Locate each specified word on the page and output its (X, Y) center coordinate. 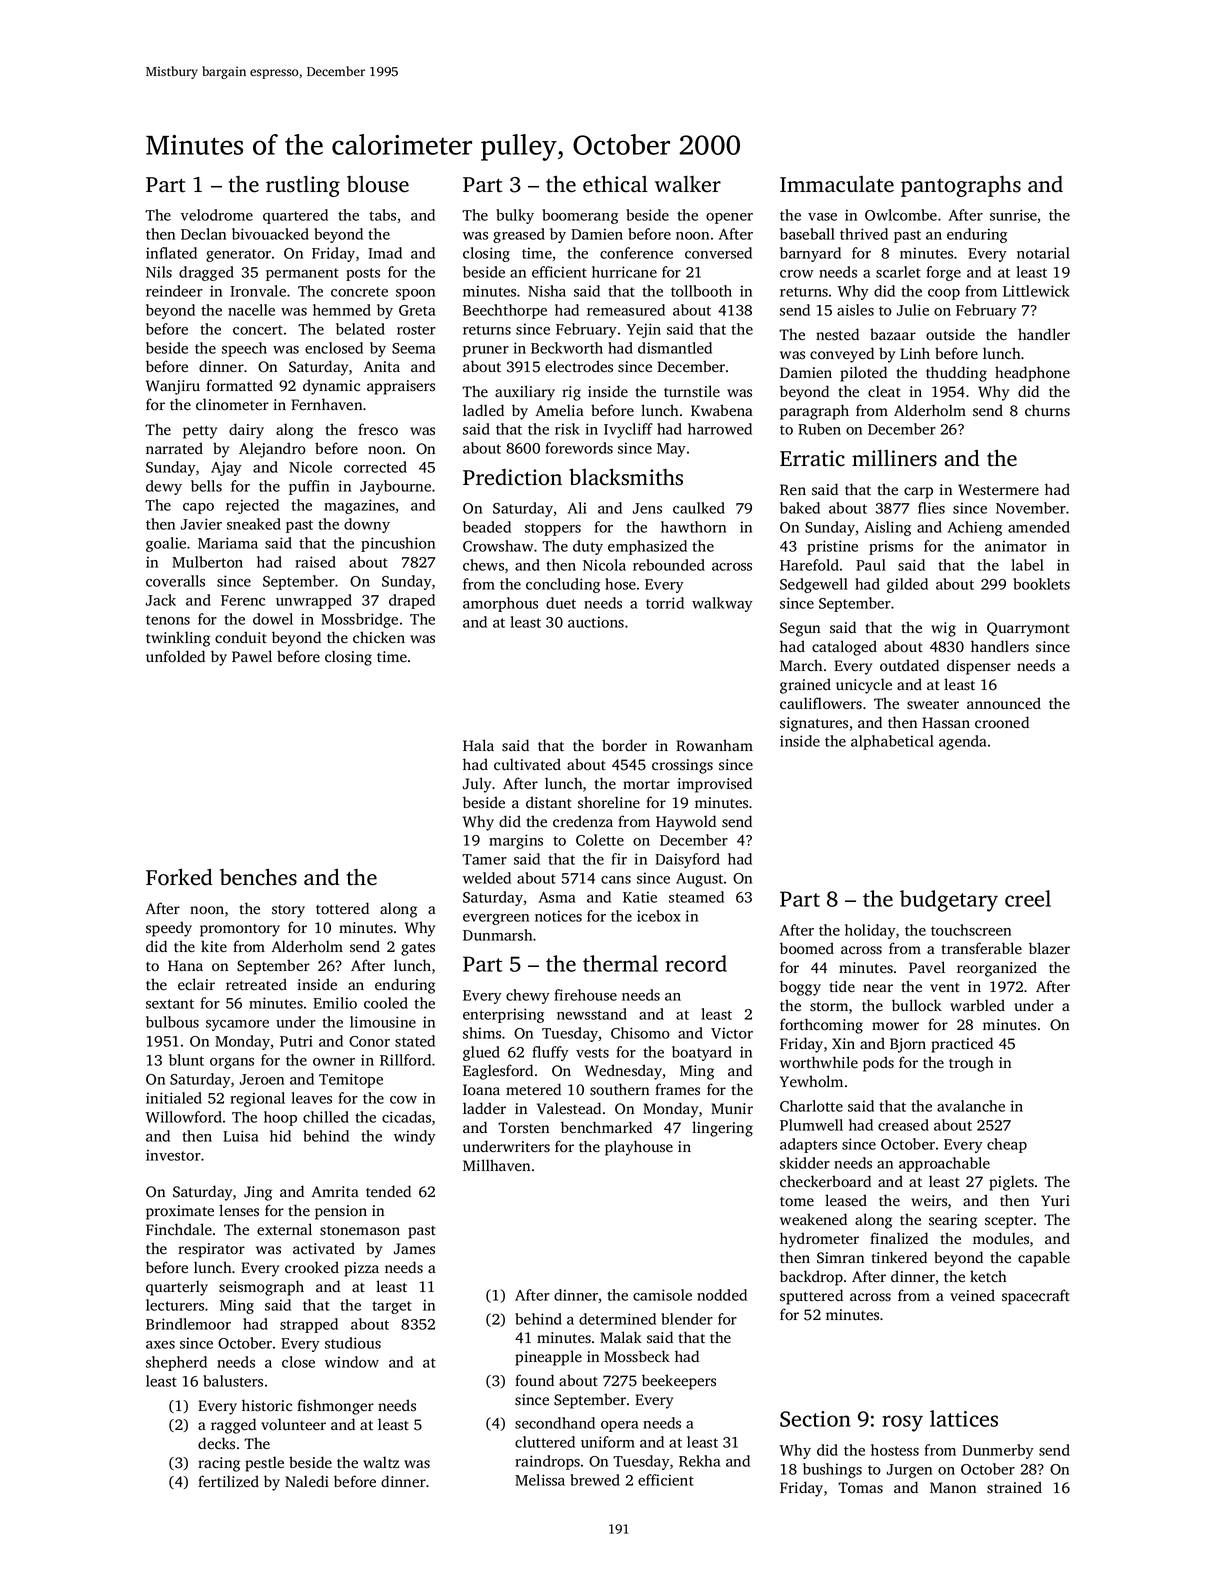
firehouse (585, 995)
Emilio (335, 1003)
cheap (1007, 1145)
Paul (871, 565)
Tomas (860, 1488)
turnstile (692, 391)
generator (238, 255)
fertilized (228, 1481)
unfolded (175, 656)
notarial (1043, 253)
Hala (478, 745)
